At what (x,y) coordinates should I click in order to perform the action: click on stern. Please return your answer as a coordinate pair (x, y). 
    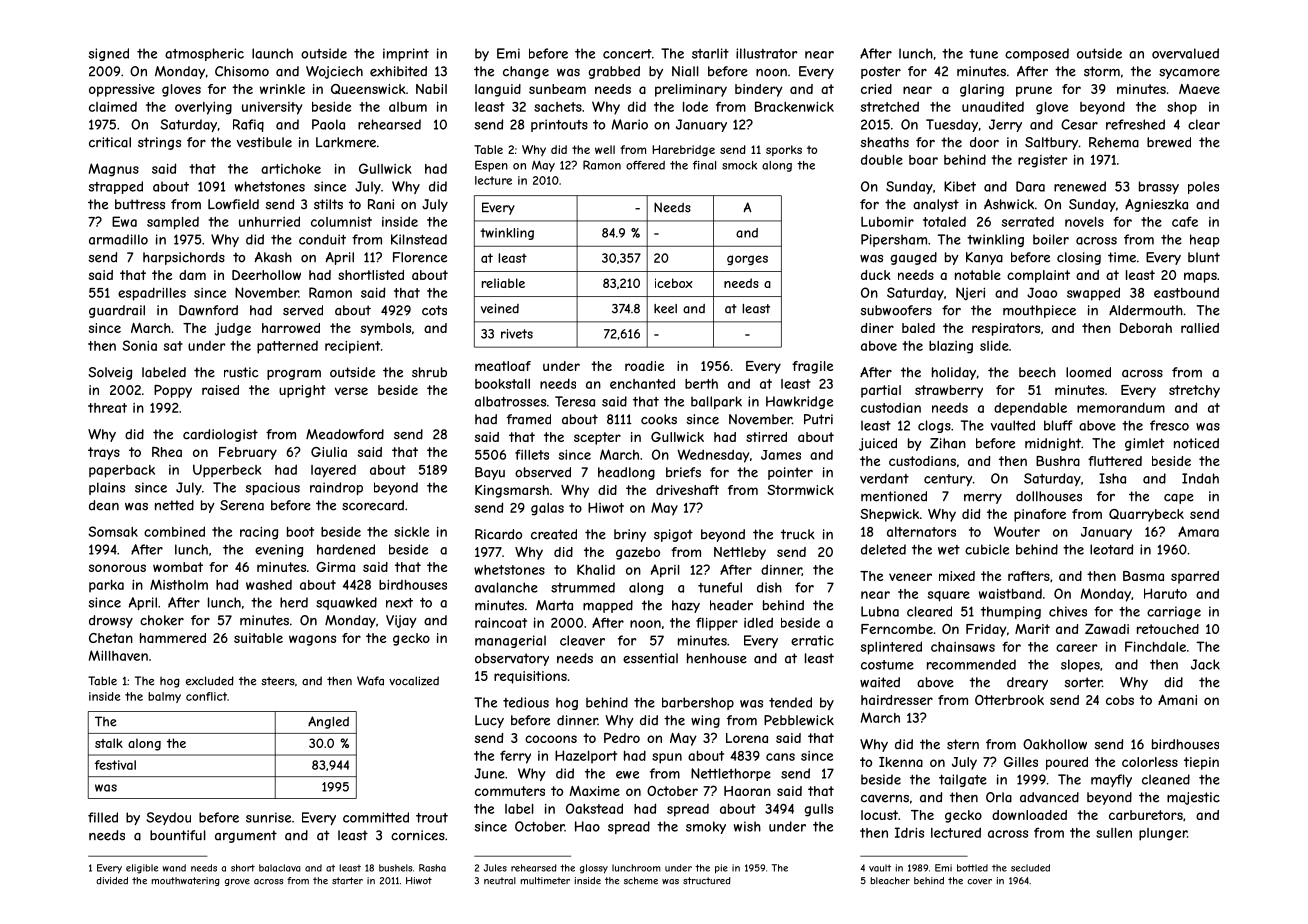
    Looking at the image, I should click on (963, 744).
